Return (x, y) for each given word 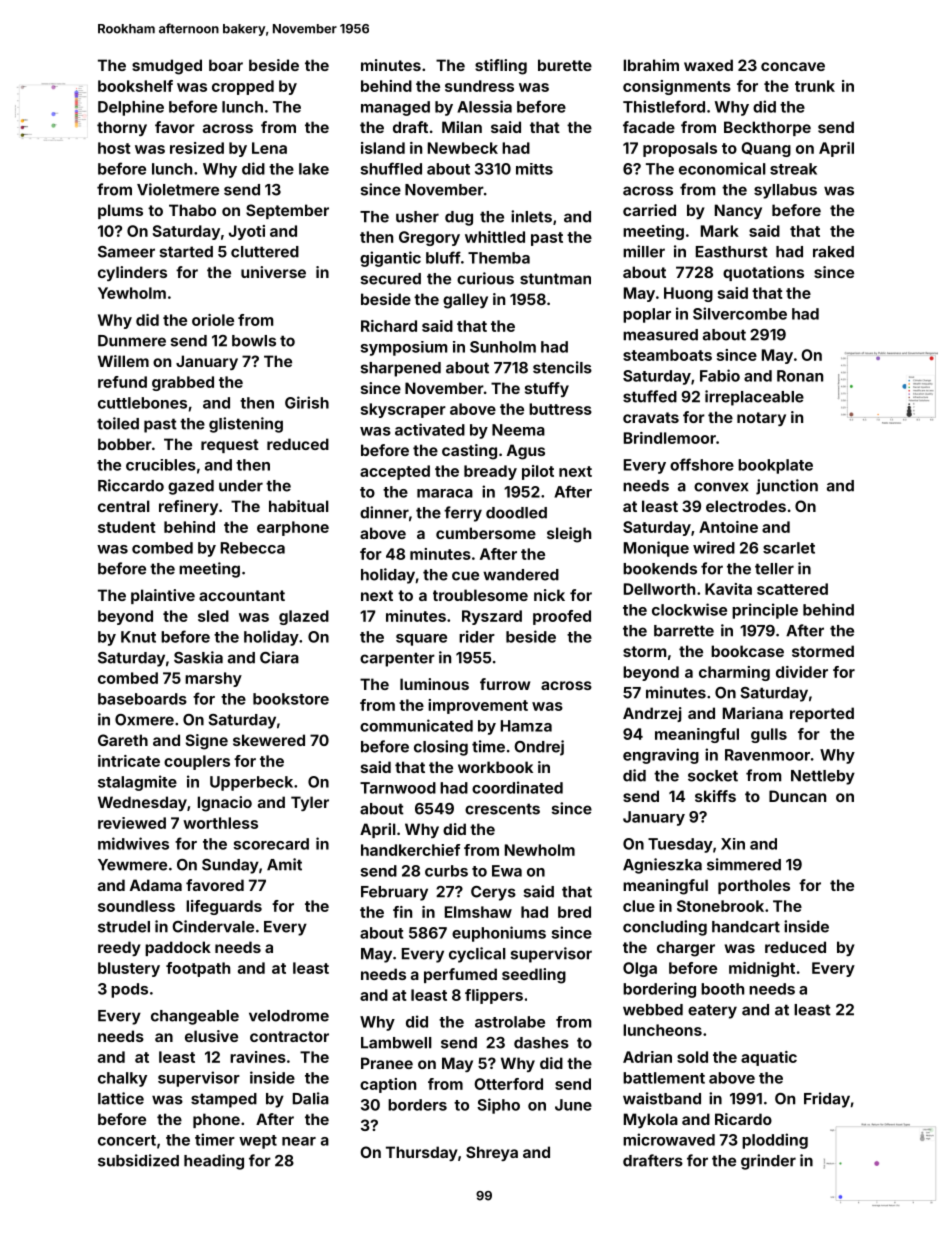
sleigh (569, 535)
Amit (284, 864)
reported (822, 714)
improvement (478, 706)
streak (793, 169)
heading (214, 1162)
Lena (269, 148)
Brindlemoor (670, 438)
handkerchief (410, 850)
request (230, 446)
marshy (213, 679)
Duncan (797, 796)
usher (417, 217)
